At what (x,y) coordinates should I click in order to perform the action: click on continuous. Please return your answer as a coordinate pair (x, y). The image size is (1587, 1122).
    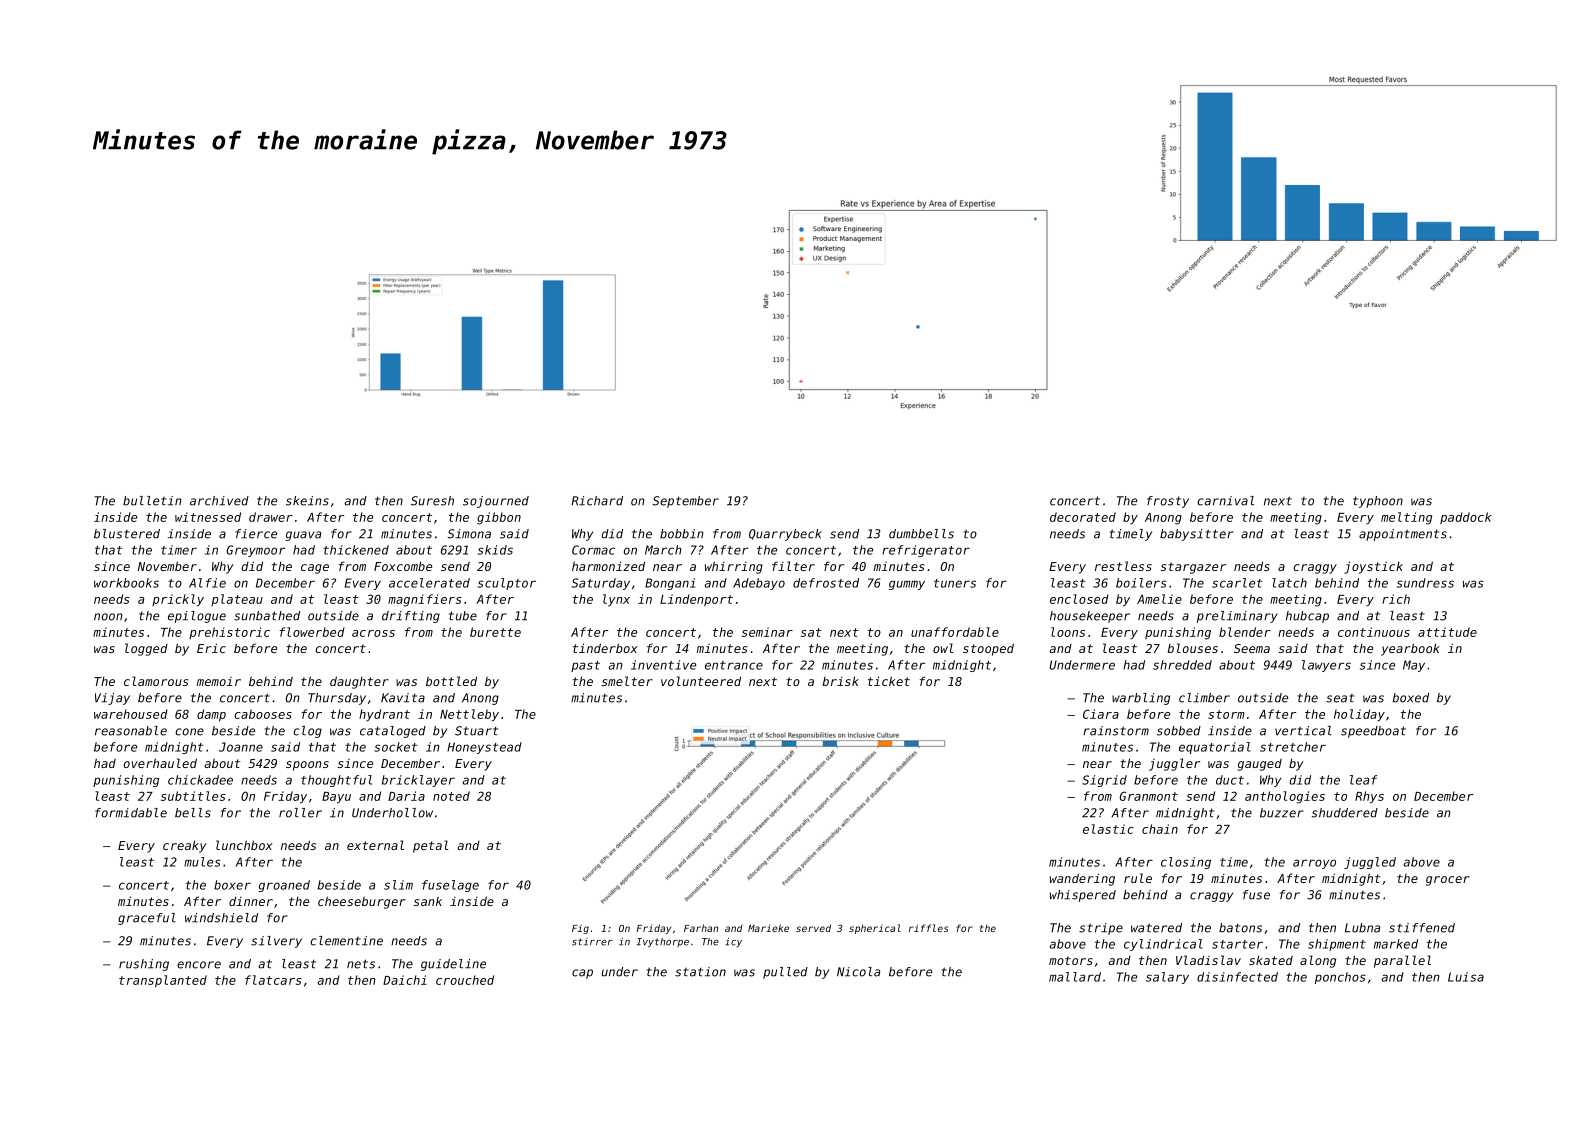
    Looking at the image, I should click on (1374, 632).
